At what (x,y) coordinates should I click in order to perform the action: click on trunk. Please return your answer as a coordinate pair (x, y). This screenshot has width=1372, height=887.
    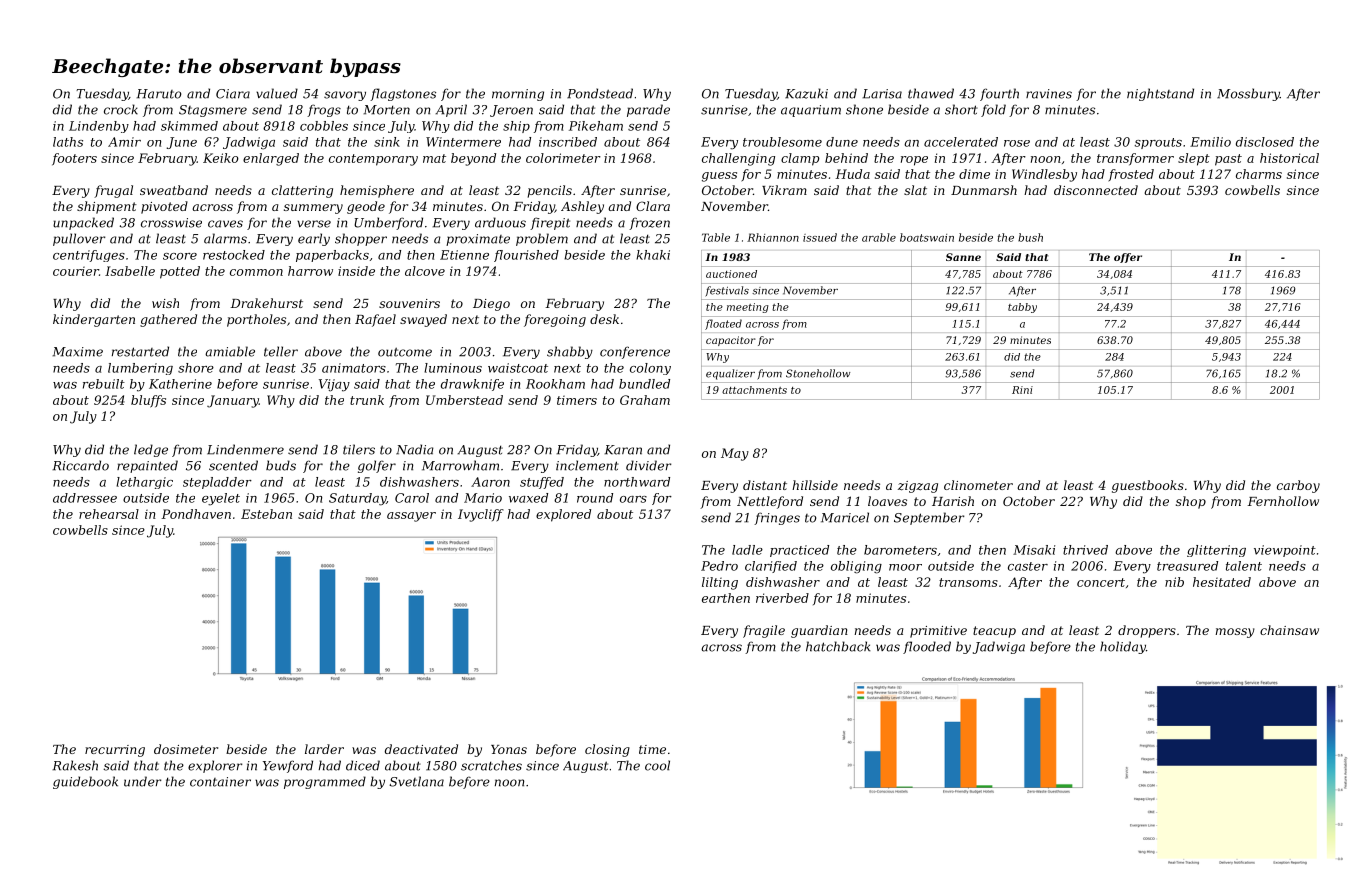
    Looking at the image, I should click on (367, 400).
